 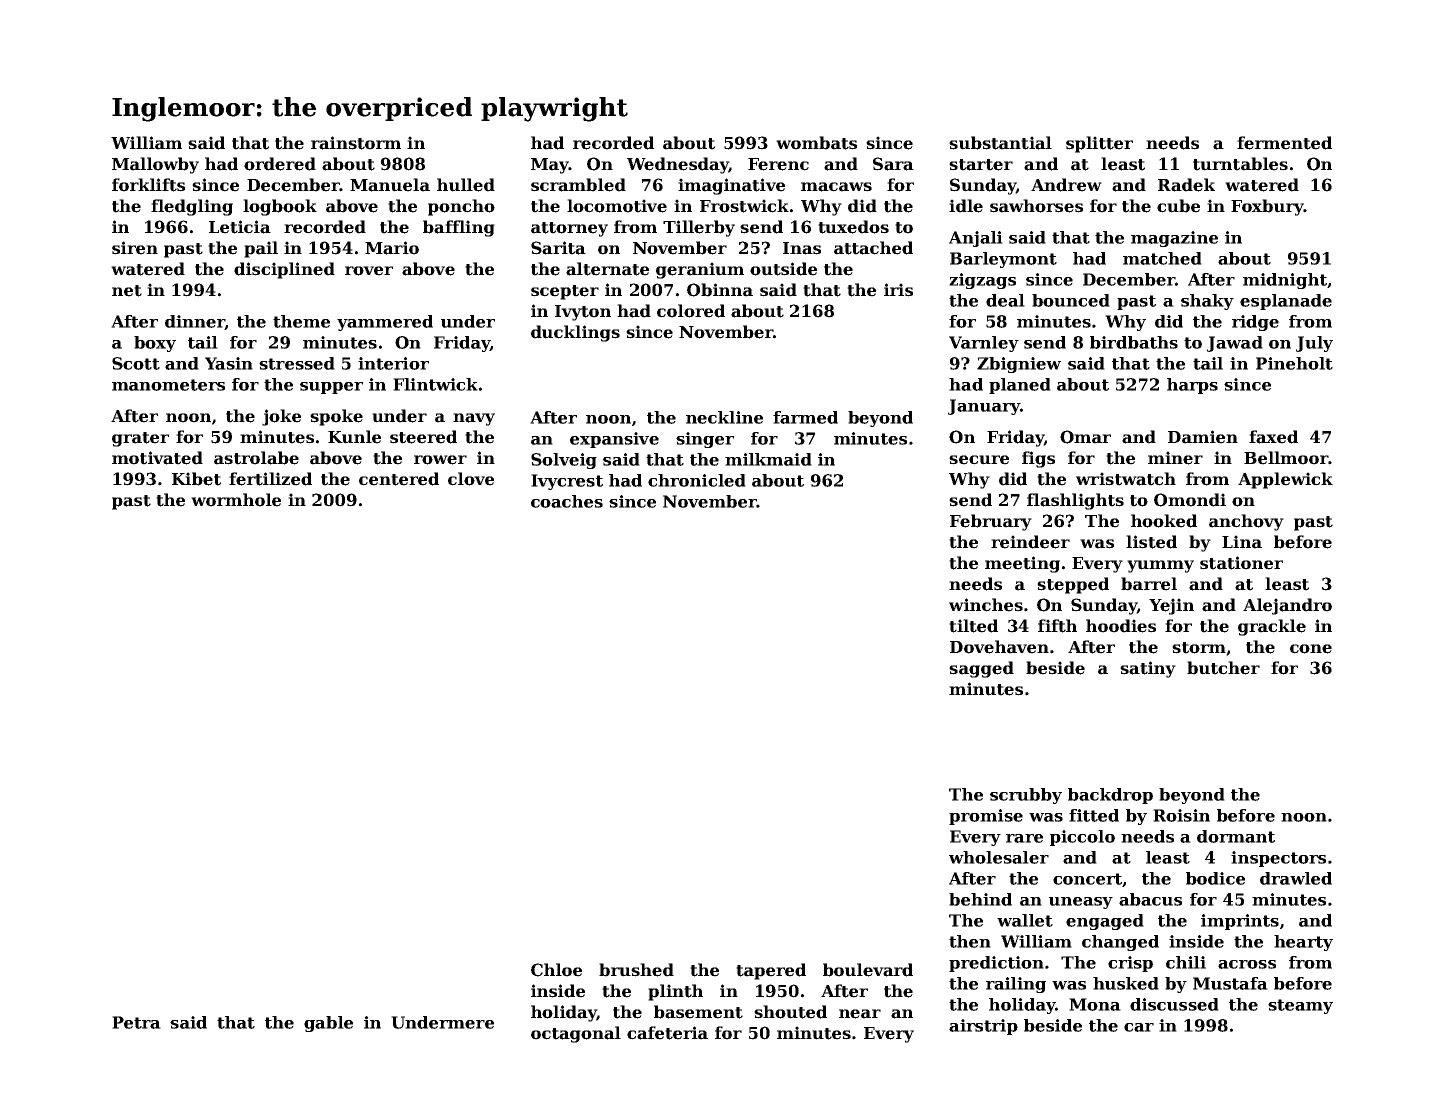 I want to click on ordered, so click(x=280, y=164).
